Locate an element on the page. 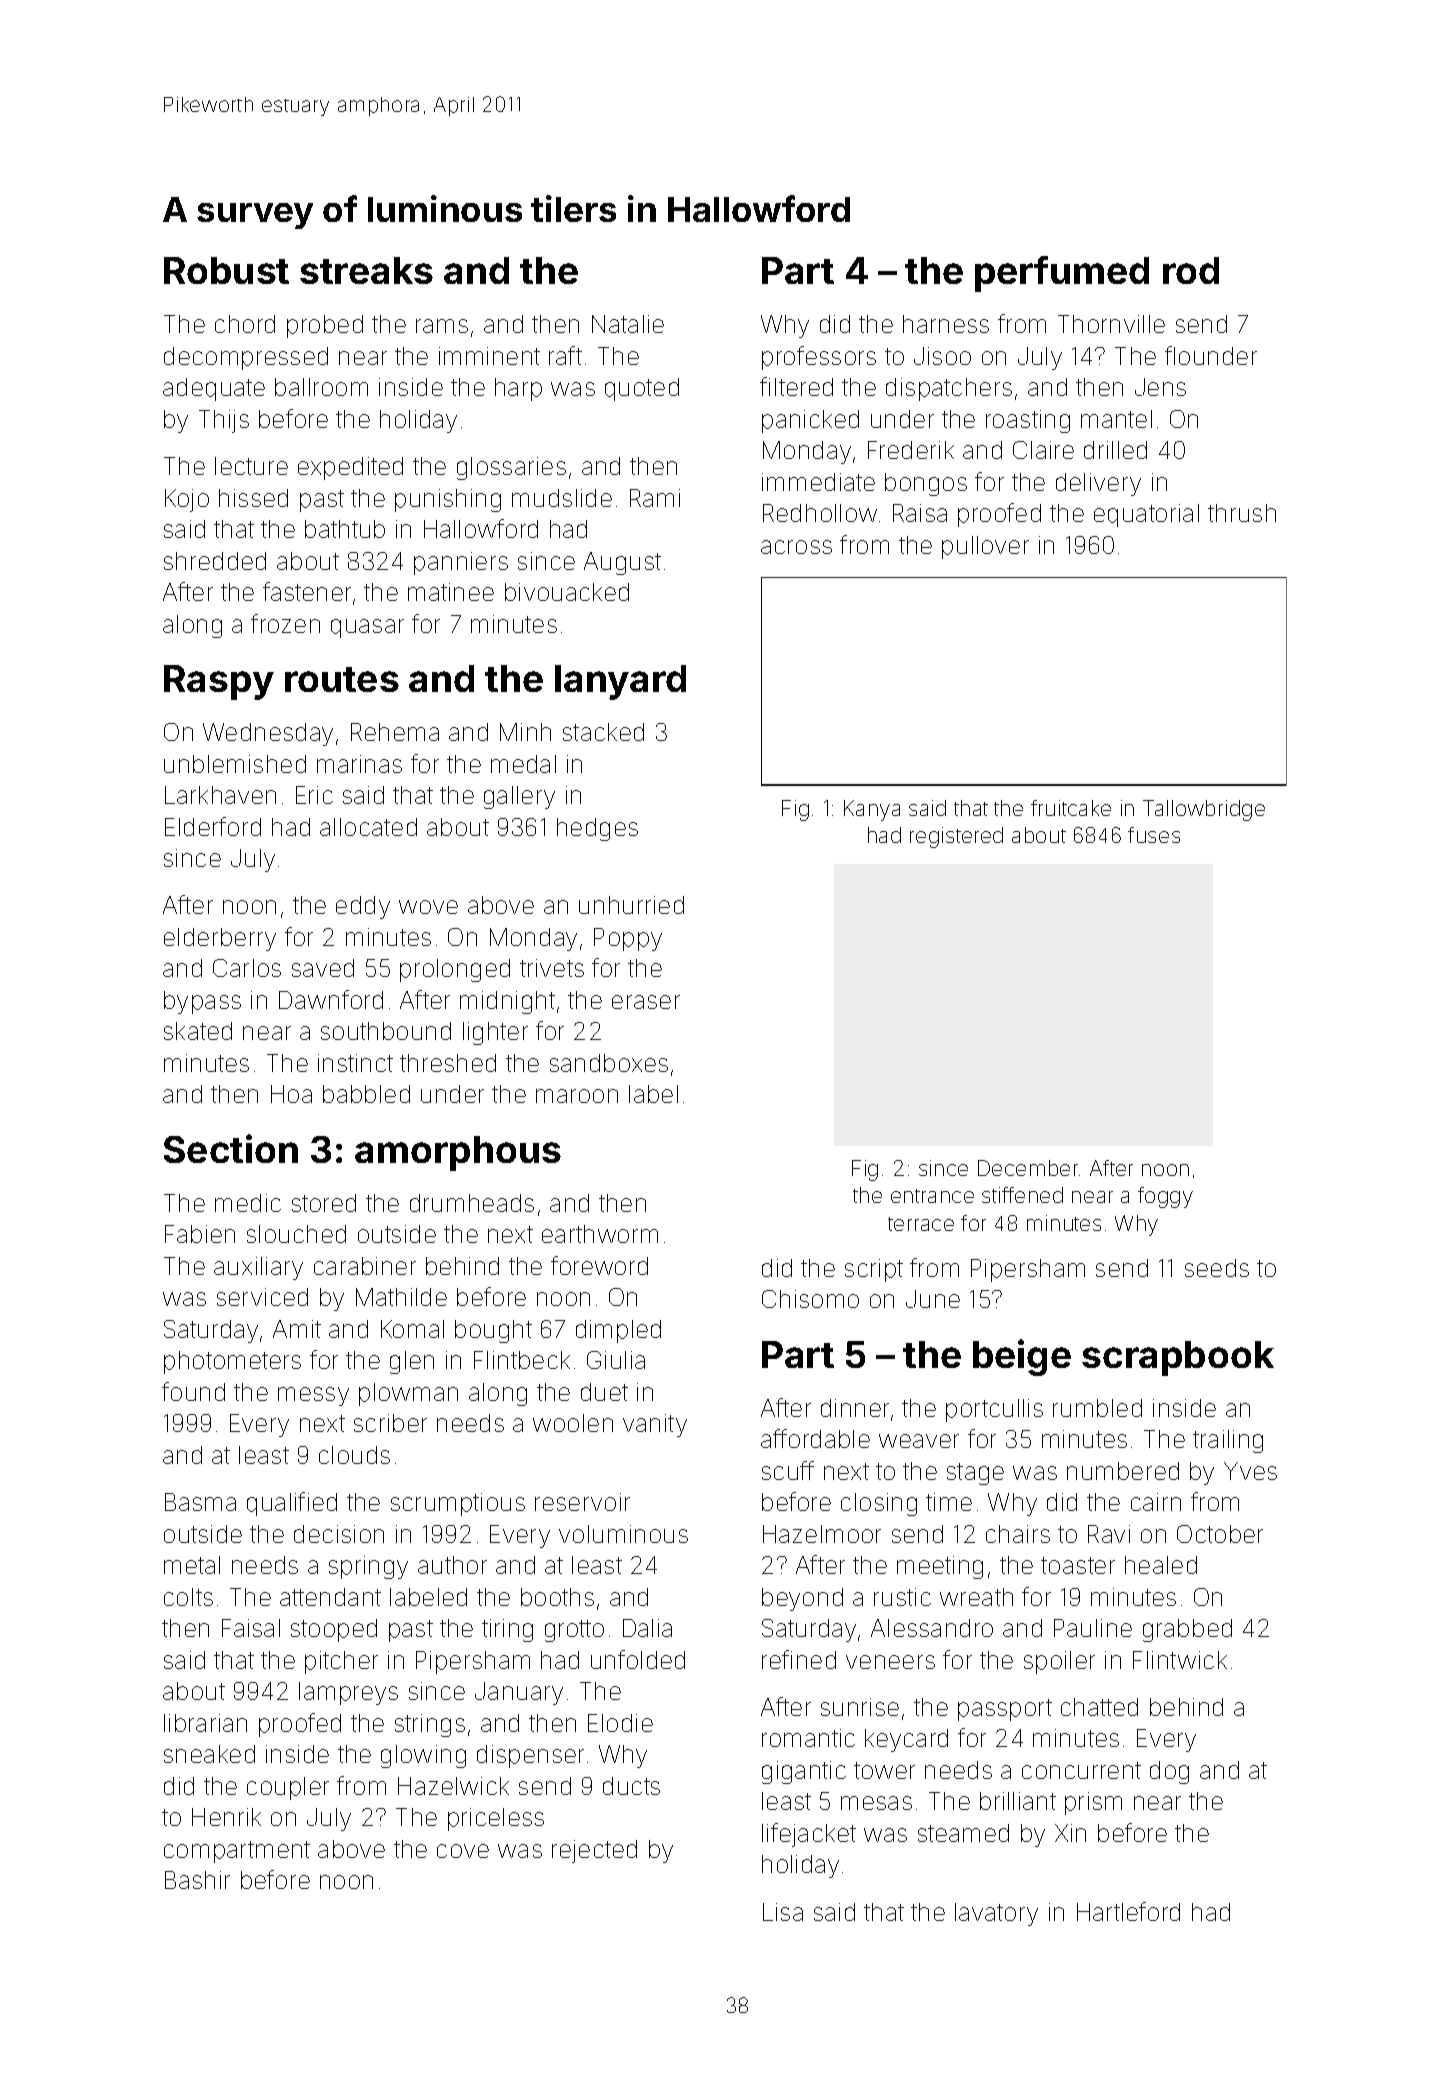 This page has height=2100, width=1450. Bashir is located at coordinates (197, 1880).
